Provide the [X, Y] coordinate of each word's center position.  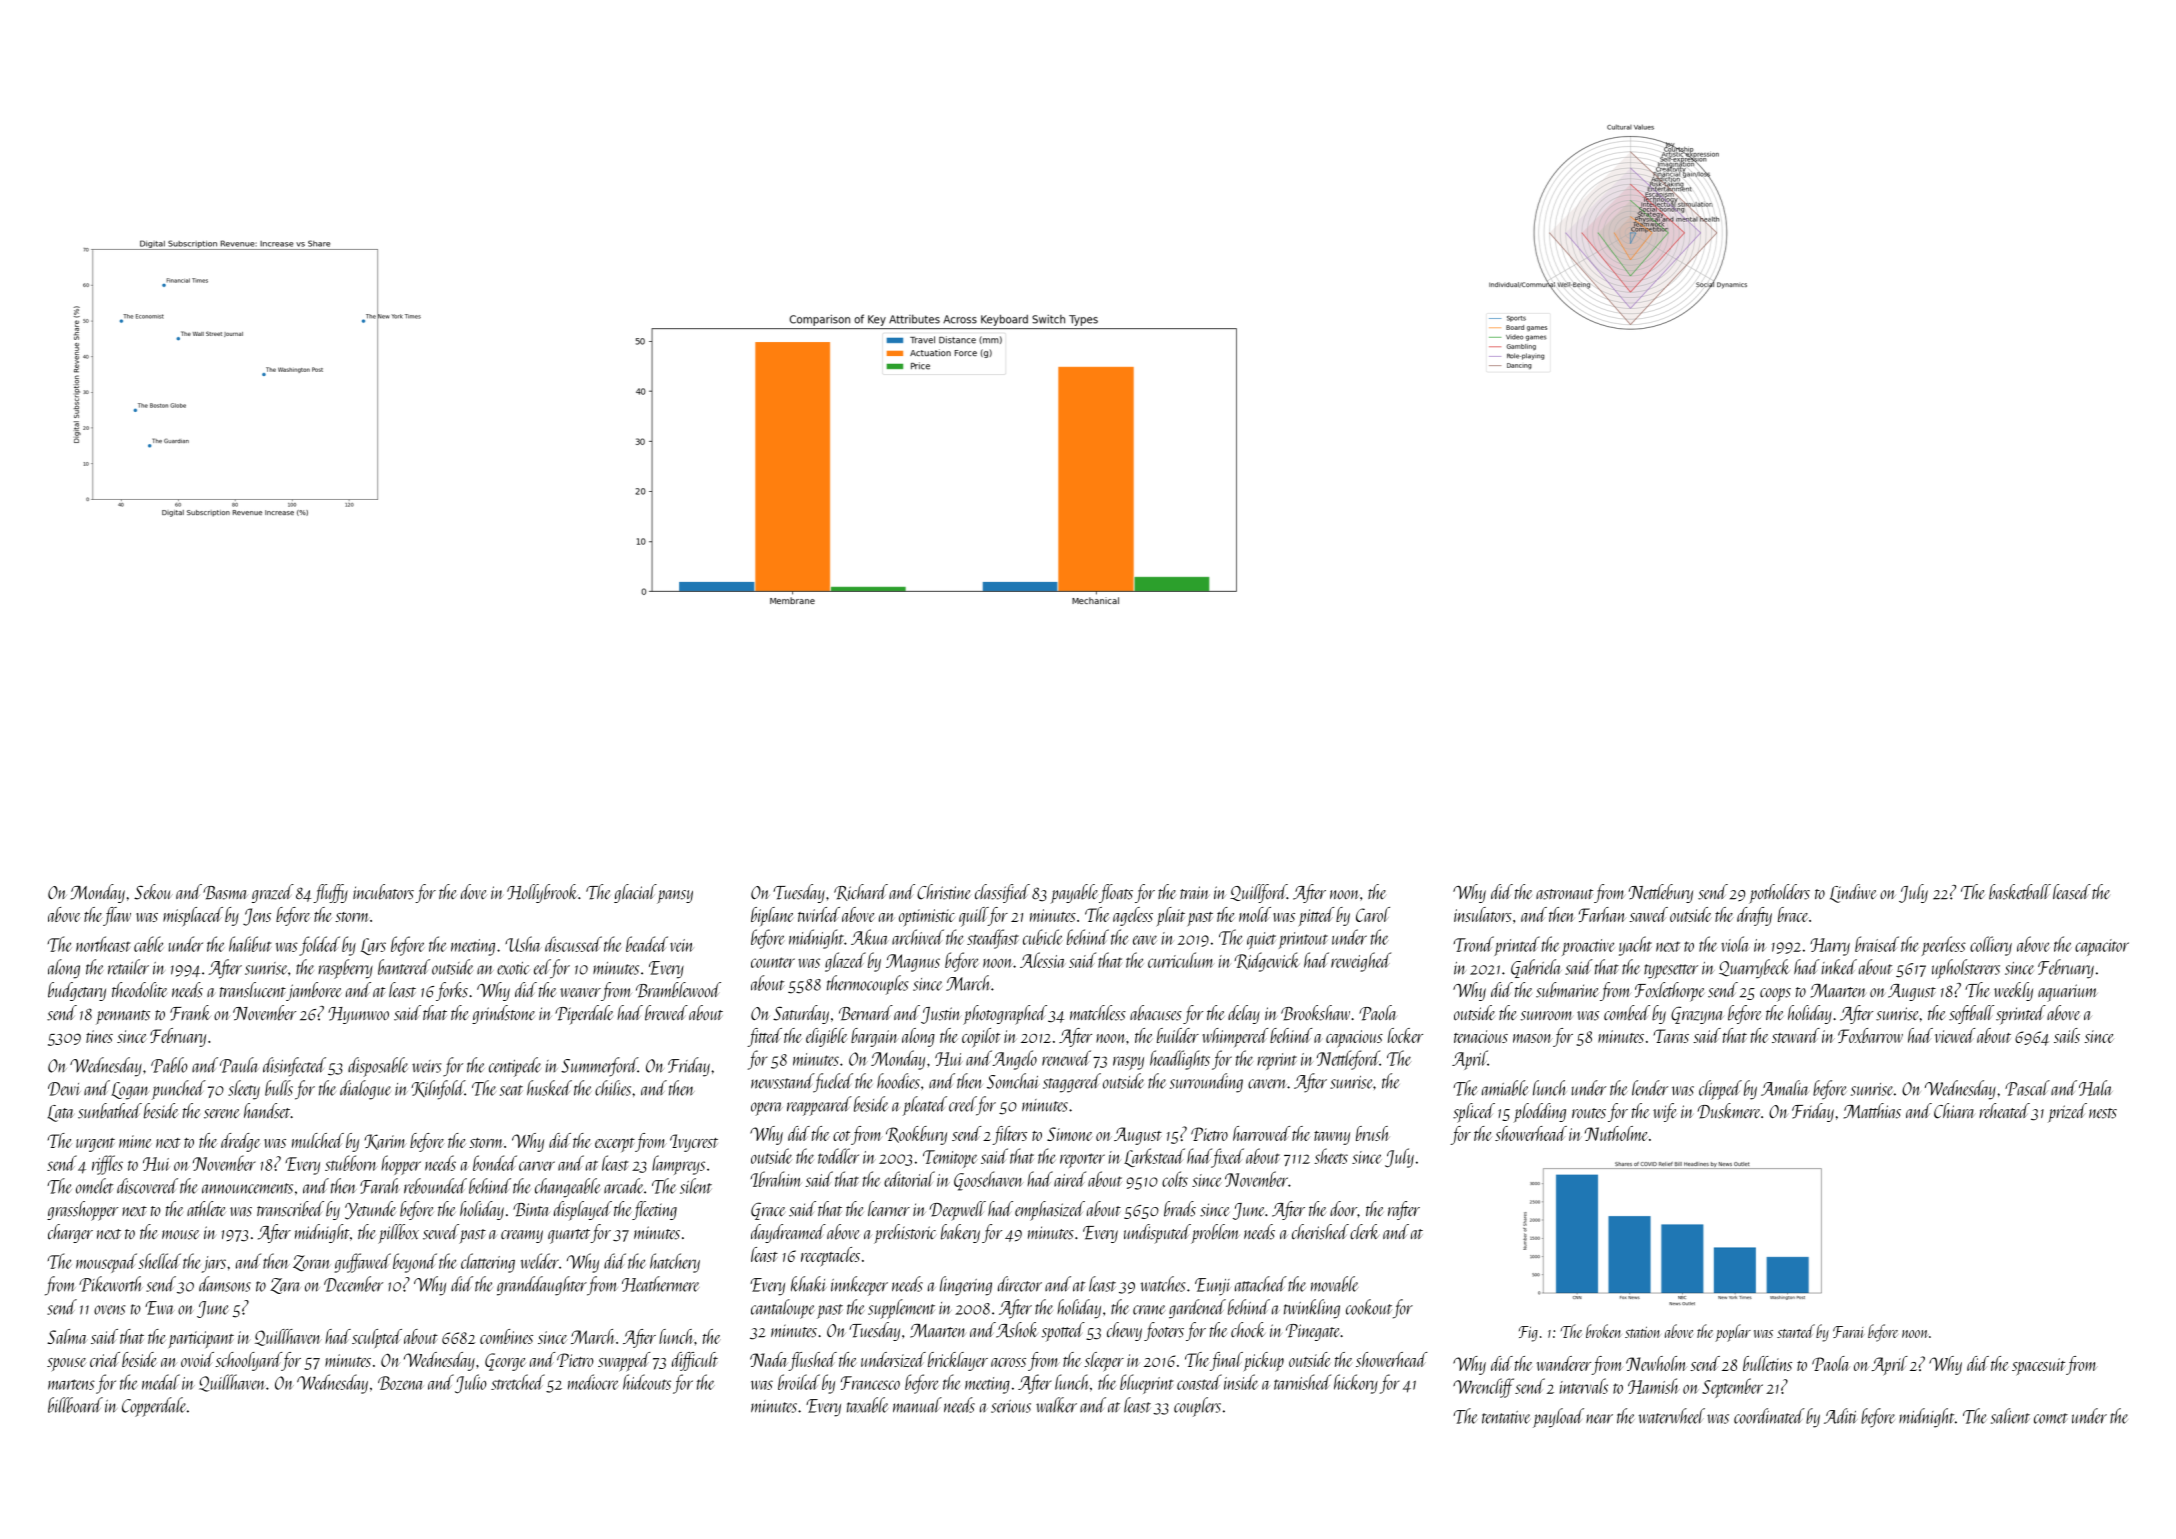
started [1796, 1331]
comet [2051, 1418]
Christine [944, 892]
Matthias [1872, 1111]
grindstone [503, 1014]
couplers [1197, 1407]
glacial [635, 893]
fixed [1228, 1158]
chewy [1124, 1331]
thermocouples [867, 985]
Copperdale [154, 1407]
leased [2072, 892]
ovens [109, 1310]
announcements [247, 1188]
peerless [1944, 946]
